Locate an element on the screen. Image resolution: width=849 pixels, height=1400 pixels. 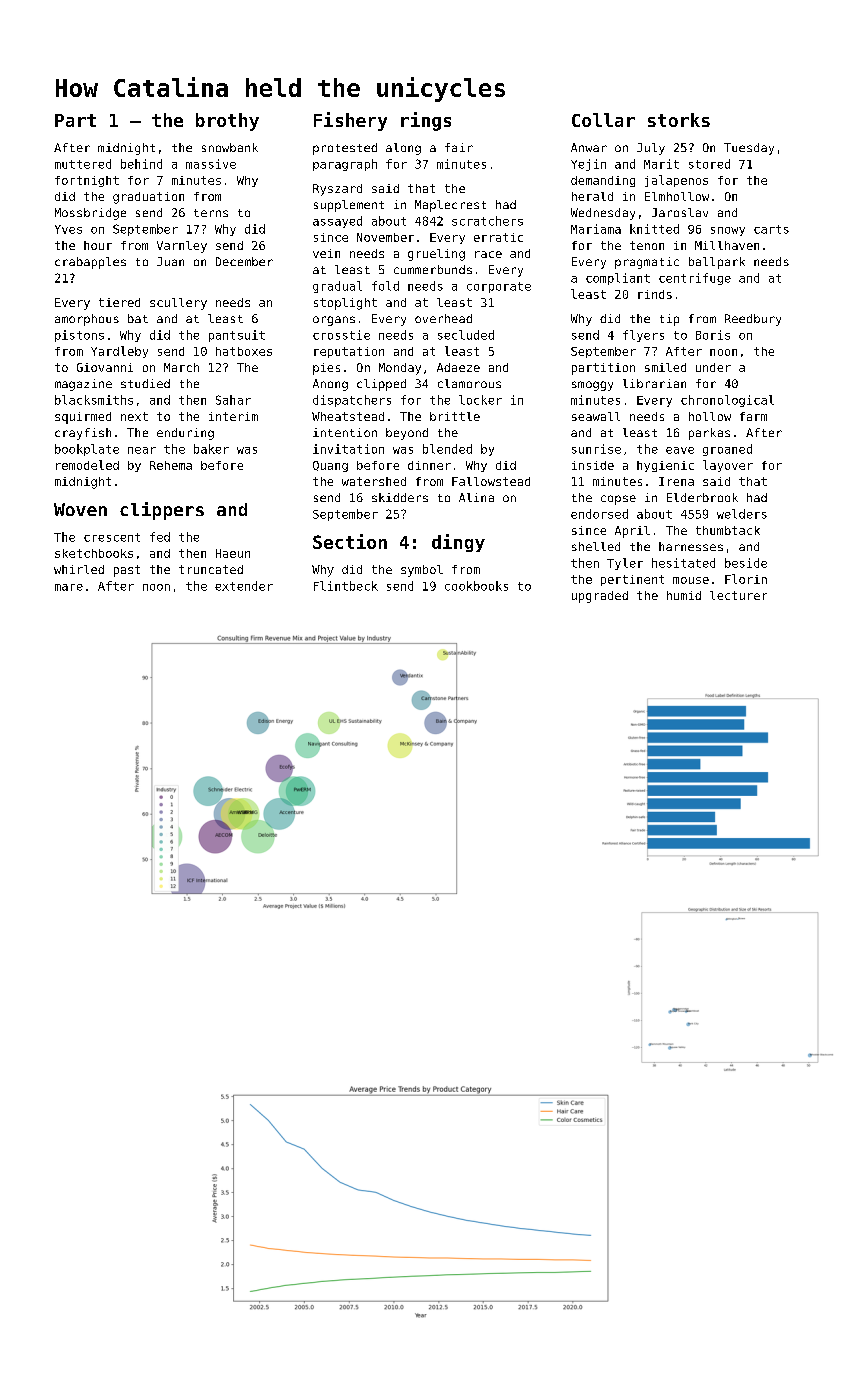
cummerbunds is located at coordinates (433, 269).
